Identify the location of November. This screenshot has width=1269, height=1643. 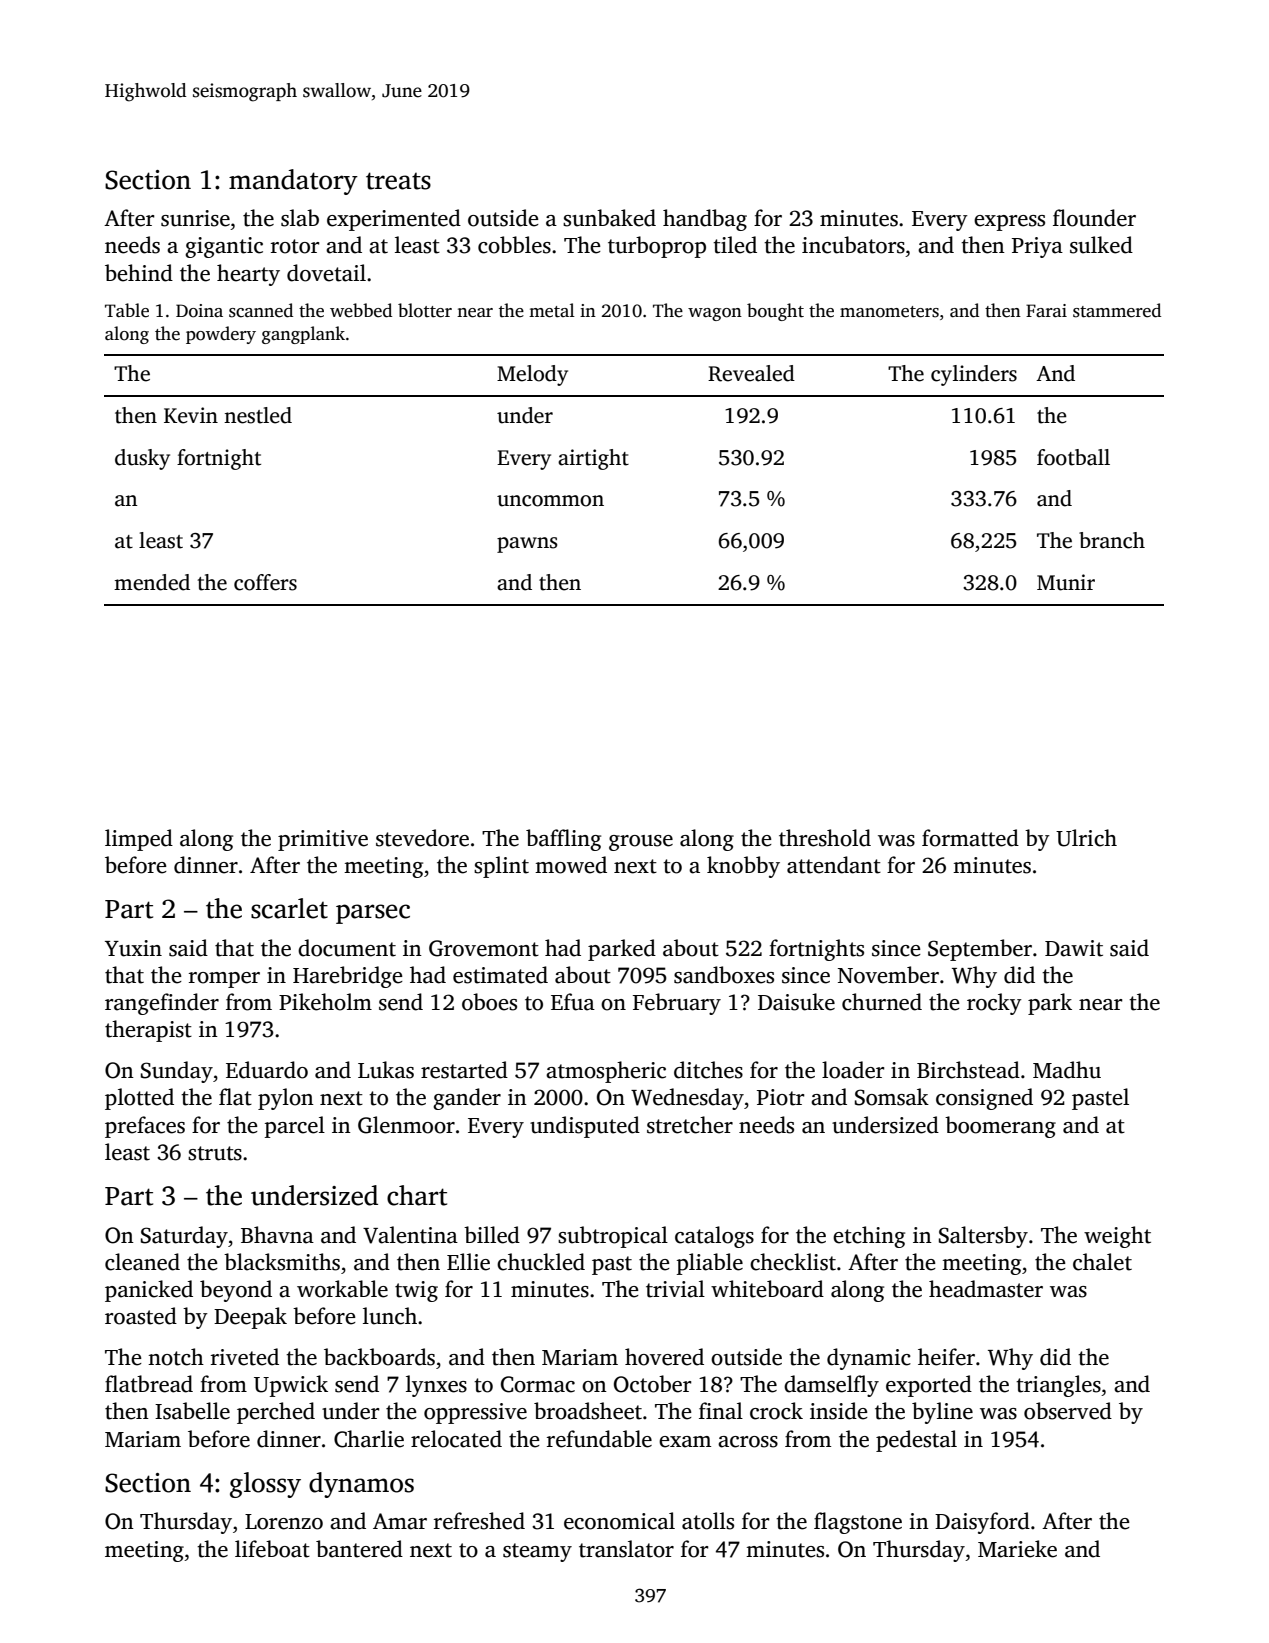
(888, 975).
